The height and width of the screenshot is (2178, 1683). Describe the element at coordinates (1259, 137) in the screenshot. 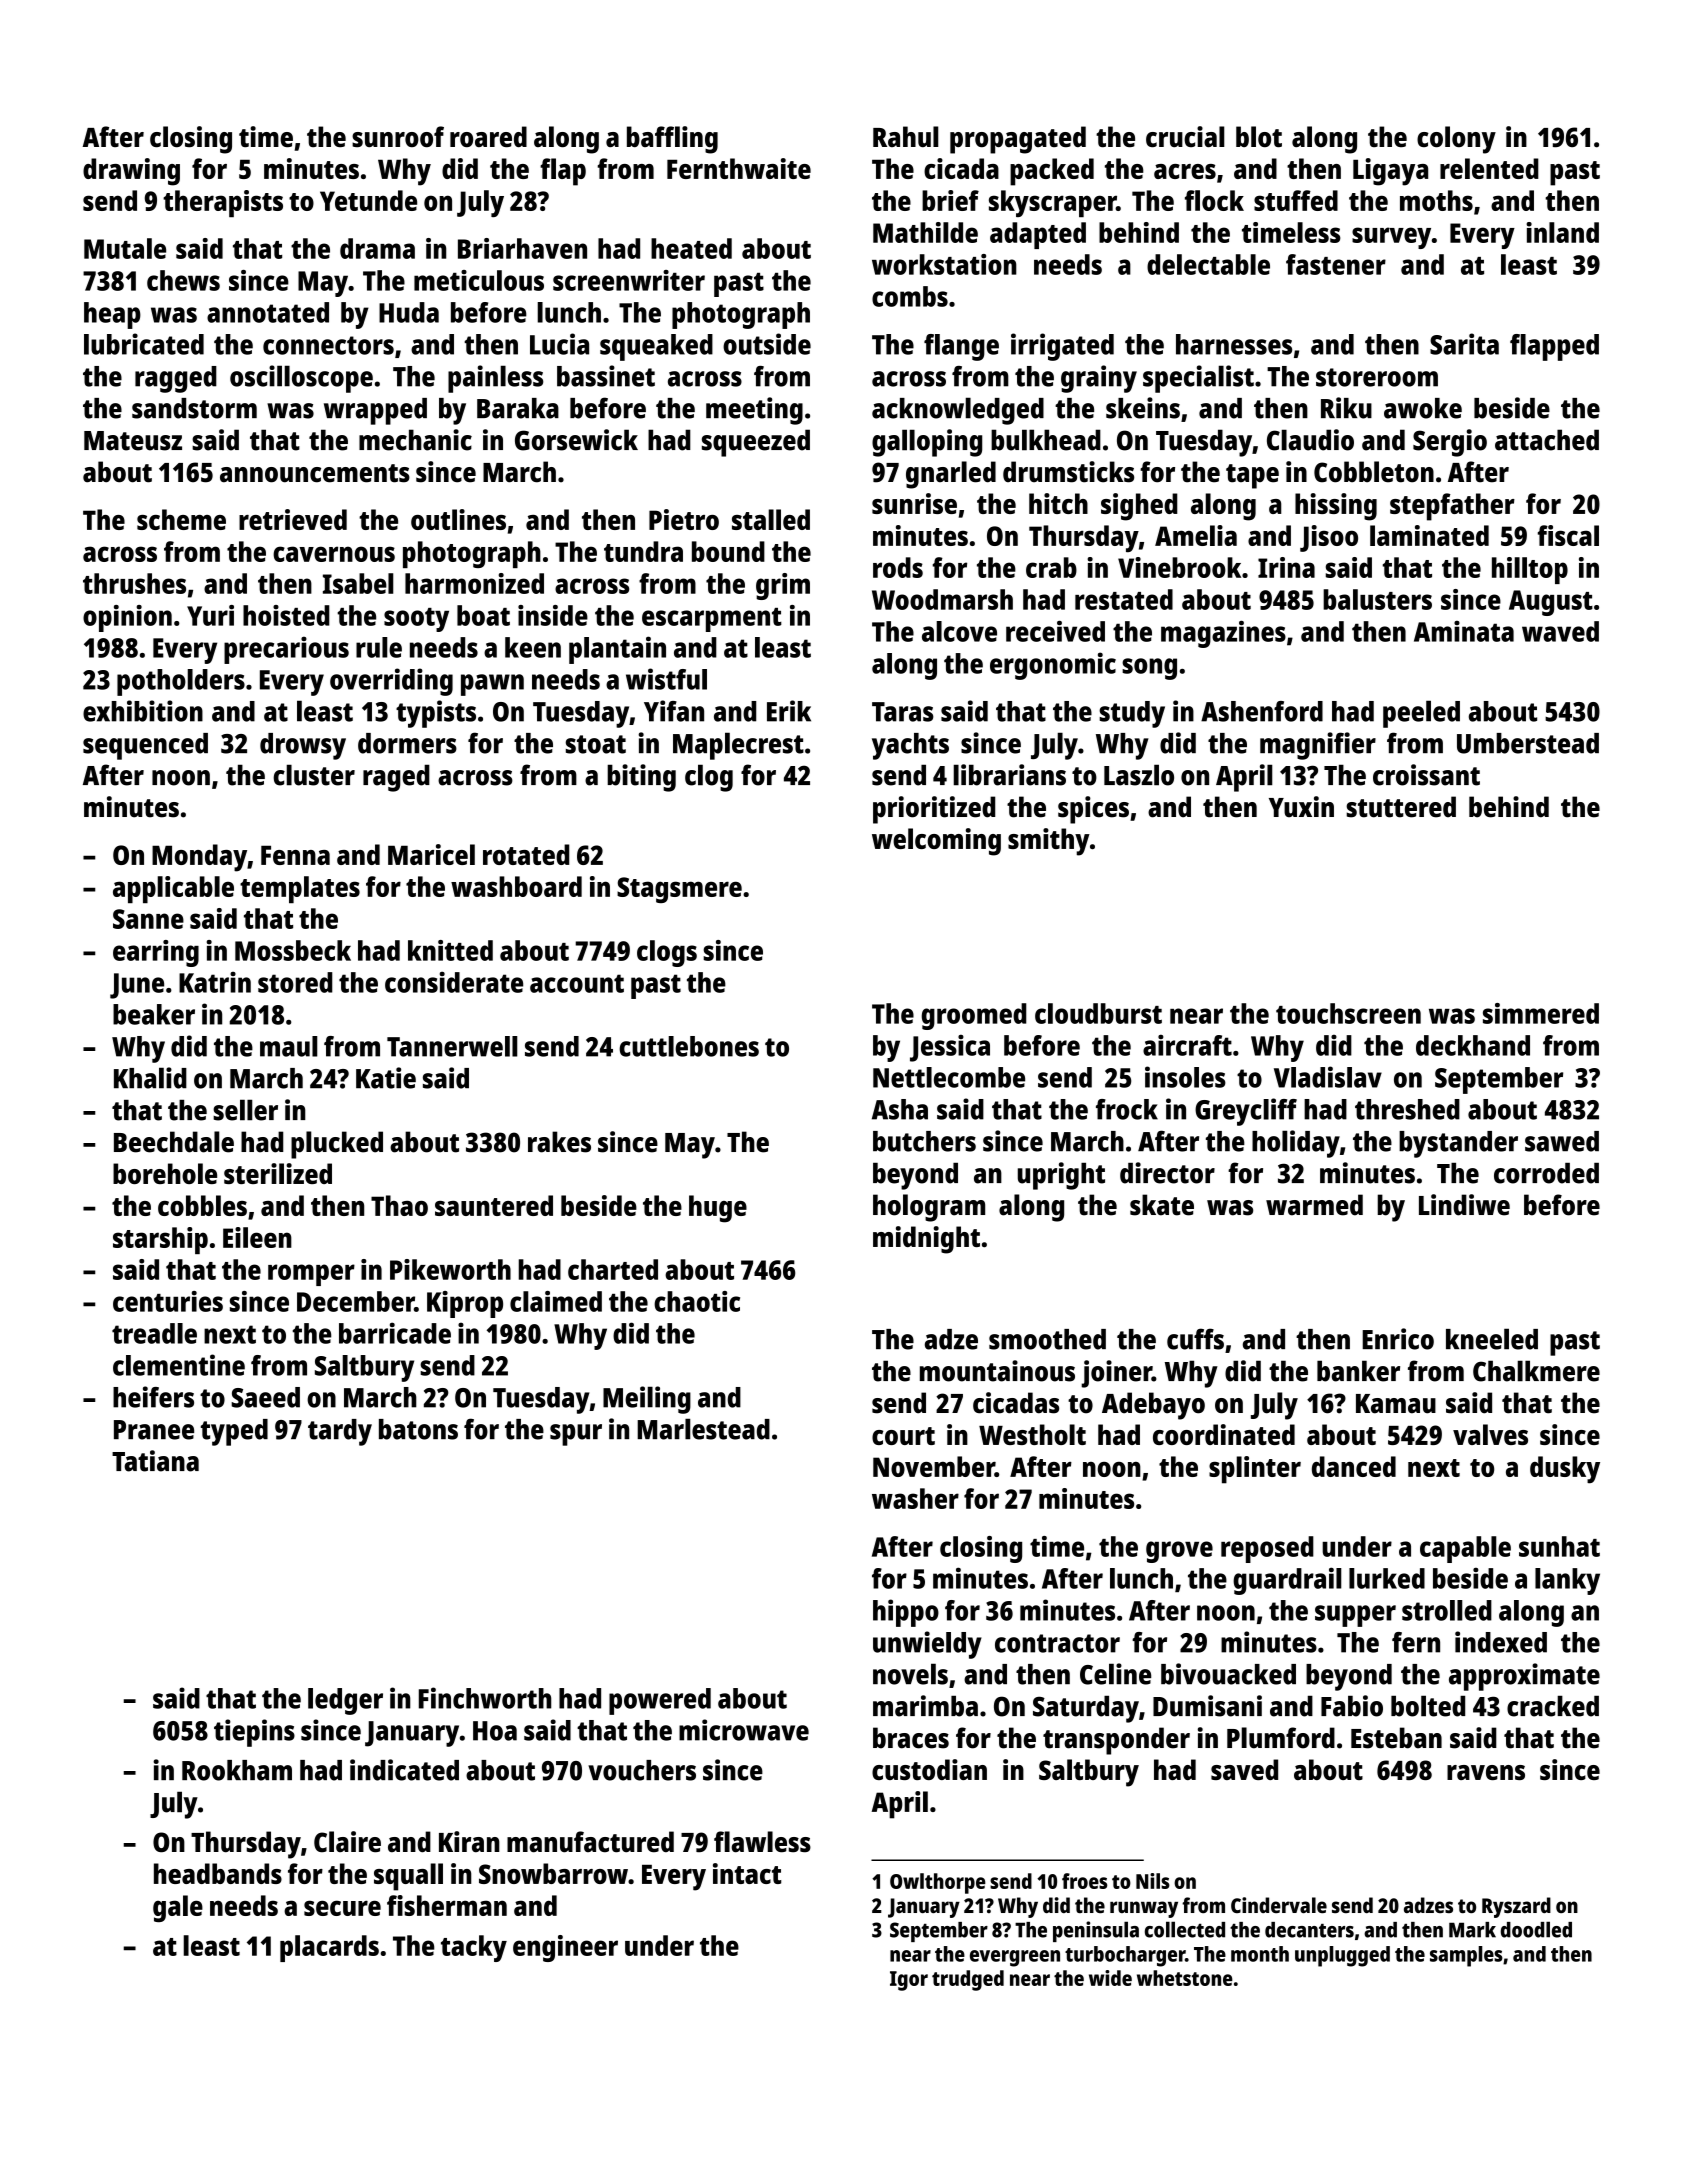

I see `blot` at that location.
